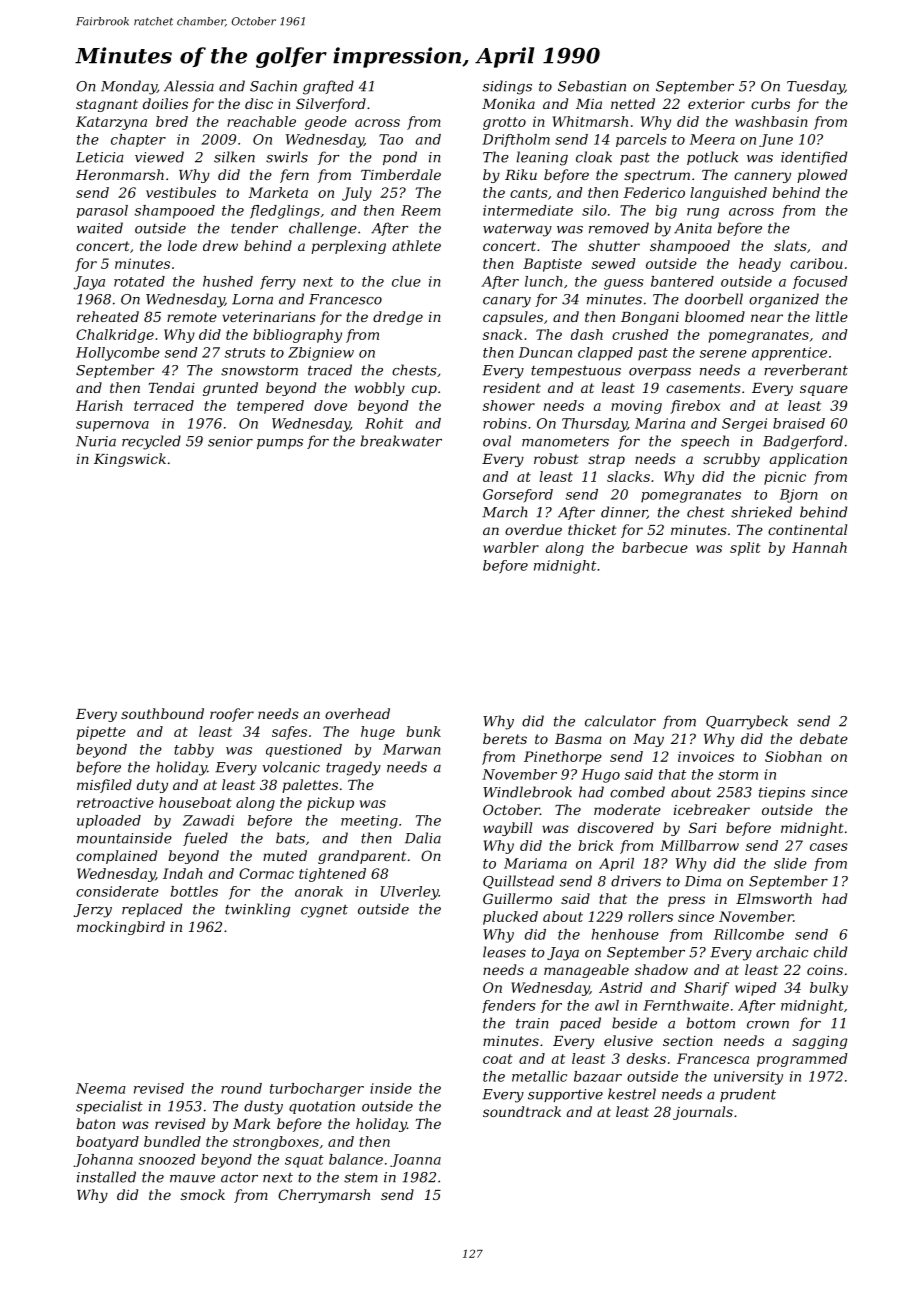 This page has height=1308, width=924. I want to click on Tuesday, so click(816, 87).
